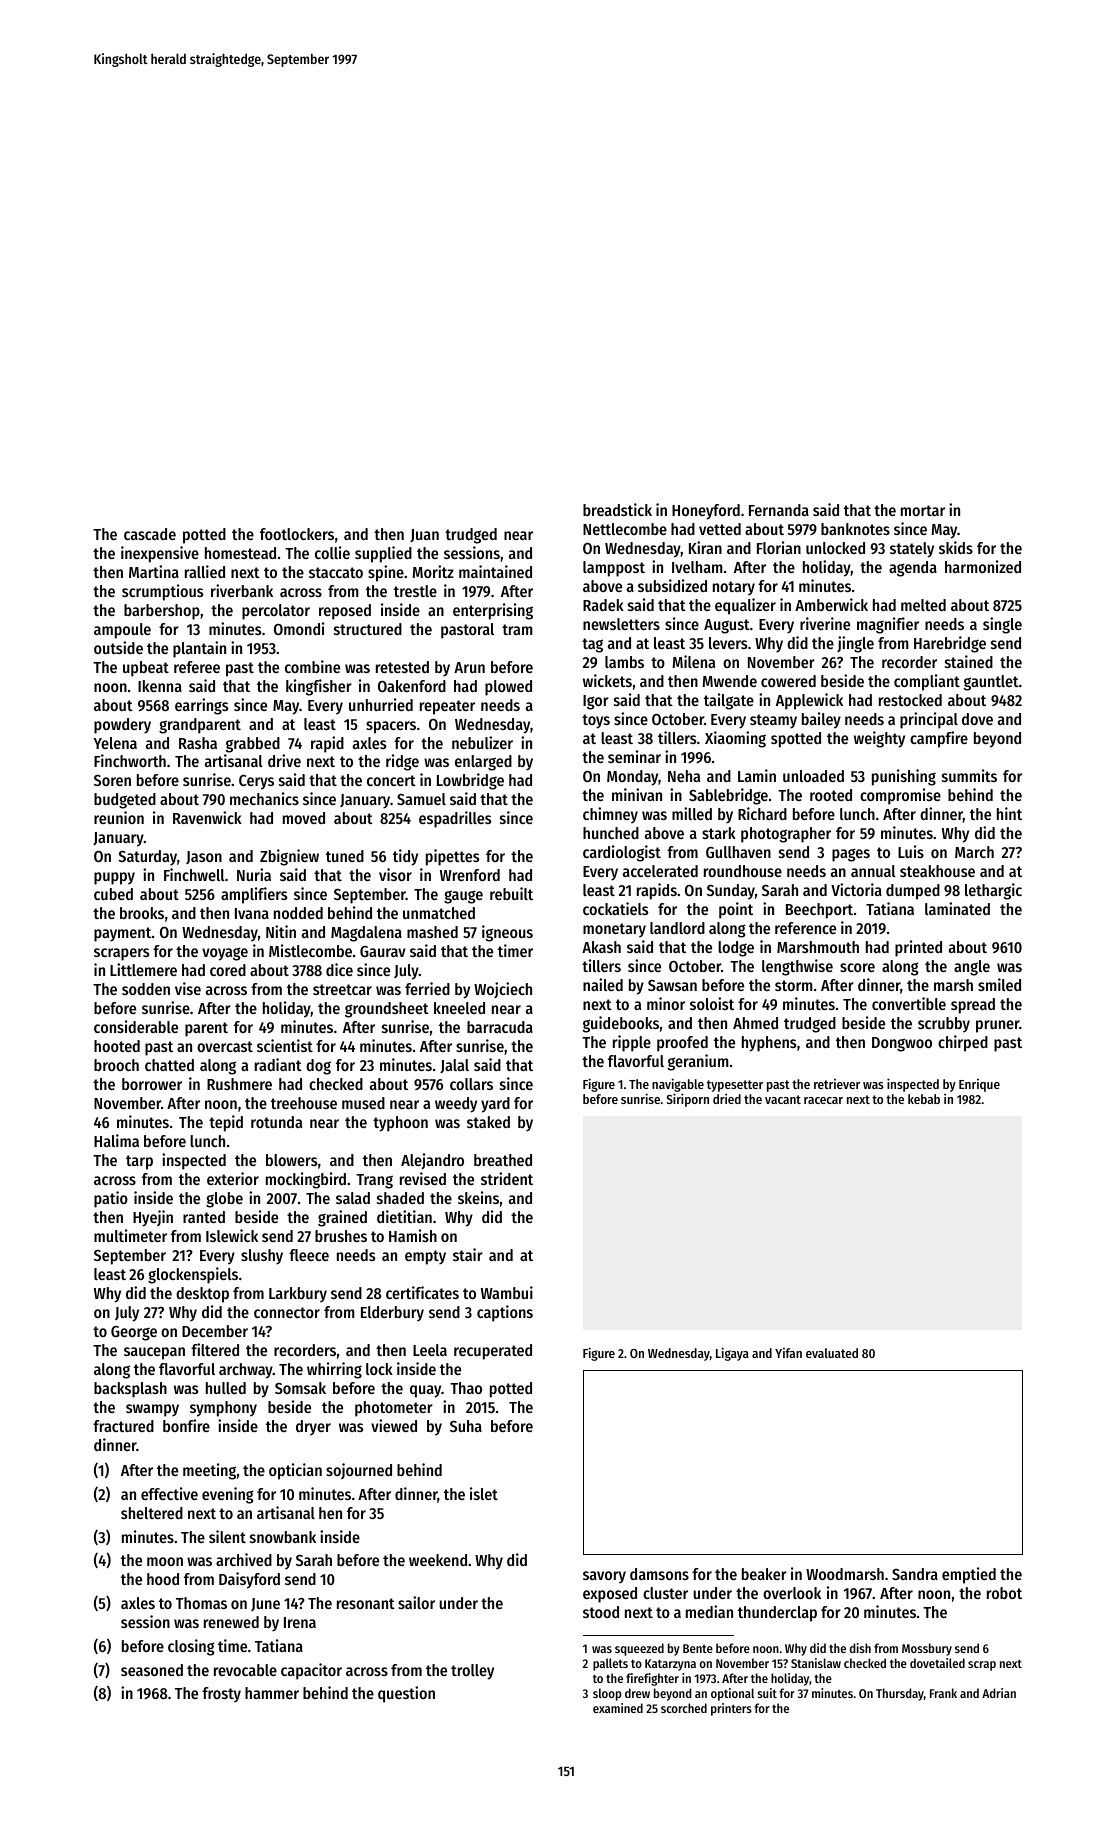 The width and height of the page is (1116, 1839). I want to click on harmonized, so click(983, 566).
